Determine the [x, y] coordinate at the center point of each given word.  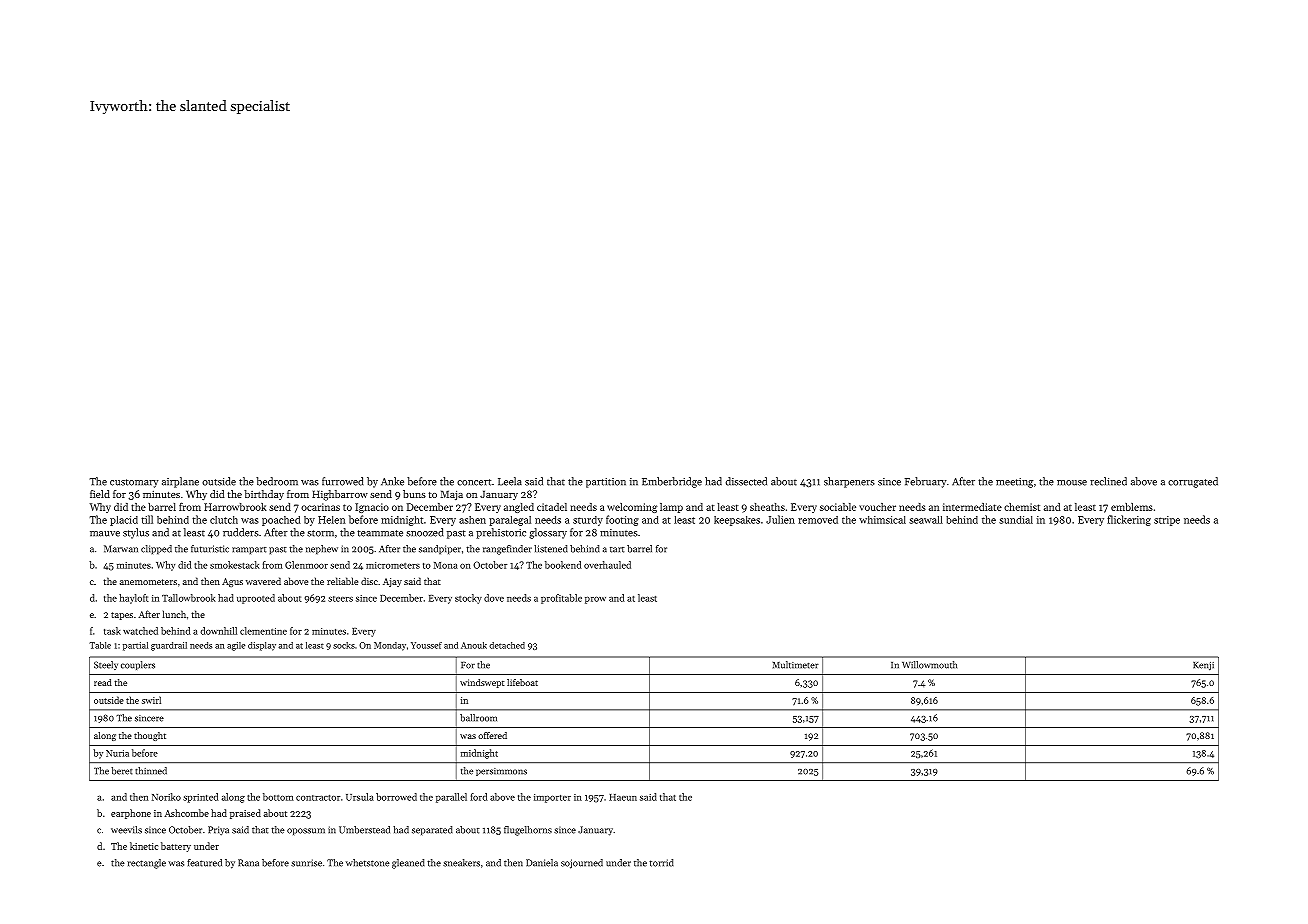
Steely [106, 665]
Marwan [121, 549]
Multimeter [796, 665]
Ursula [360, 797]
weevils [126, 830]
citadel [552, 507]
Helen [331, 520]
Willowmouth [929, 665]
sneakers [461, 863]
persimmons [501, 772]
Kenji [1203, 666]
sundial [1016, 520]
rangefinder [507, 550]
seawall [926, 520]
